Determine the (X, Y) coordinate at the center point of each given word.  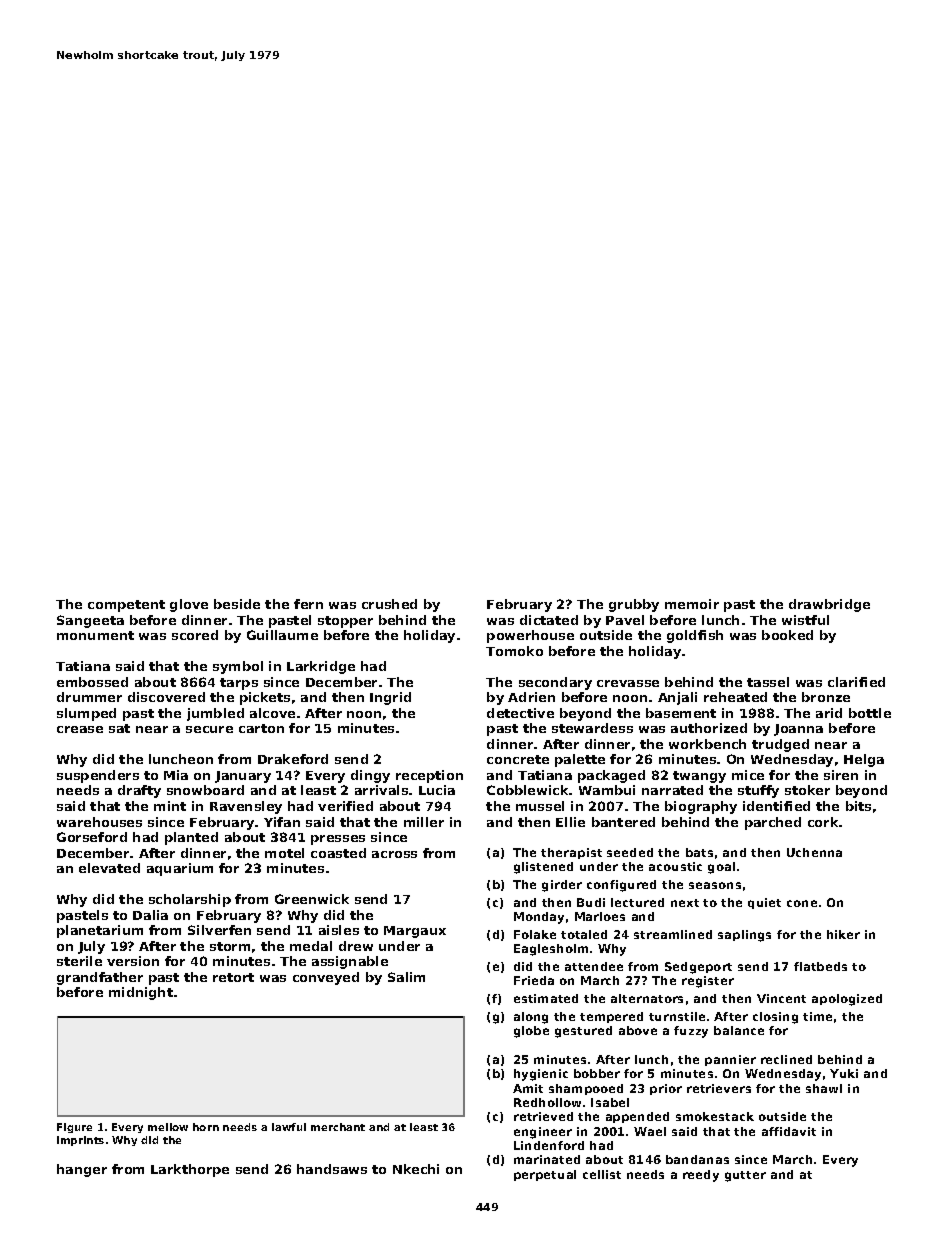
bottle (870, 713)
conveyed (326, 978)
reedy (701, 1176)
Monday (539, 918)
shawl (824, 1088)
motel (284, 853)
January (243, 777)
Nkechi (416, 1169)
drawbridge (829, 605)
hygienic (541, 1075)
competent (126, 606)
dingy (370, 776)
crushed (389, 604)
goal (721, 868)
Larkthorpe (190, 1170)
